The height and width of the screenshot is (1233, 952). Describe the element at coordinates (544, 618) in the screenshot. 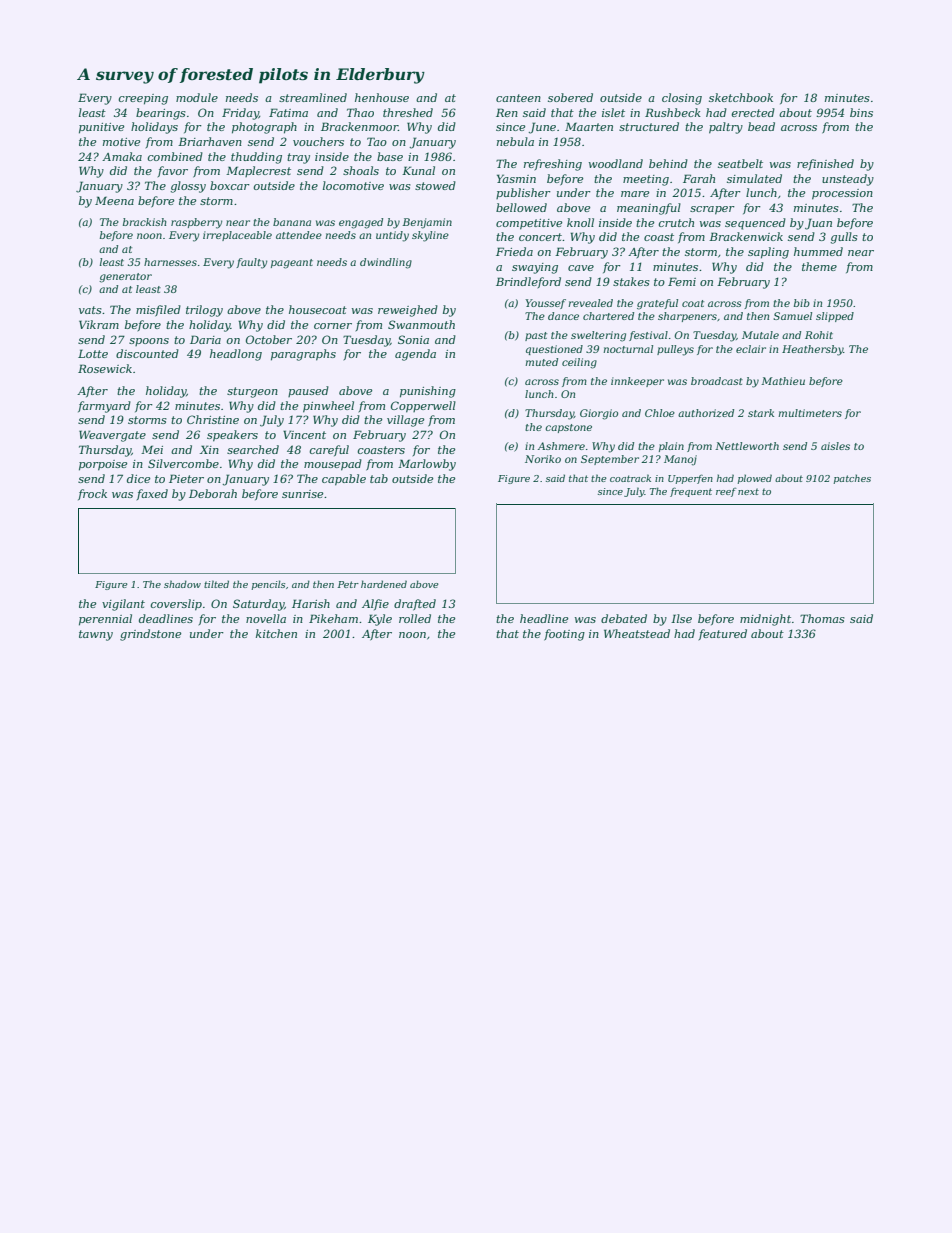

I see `headline` at that location.
